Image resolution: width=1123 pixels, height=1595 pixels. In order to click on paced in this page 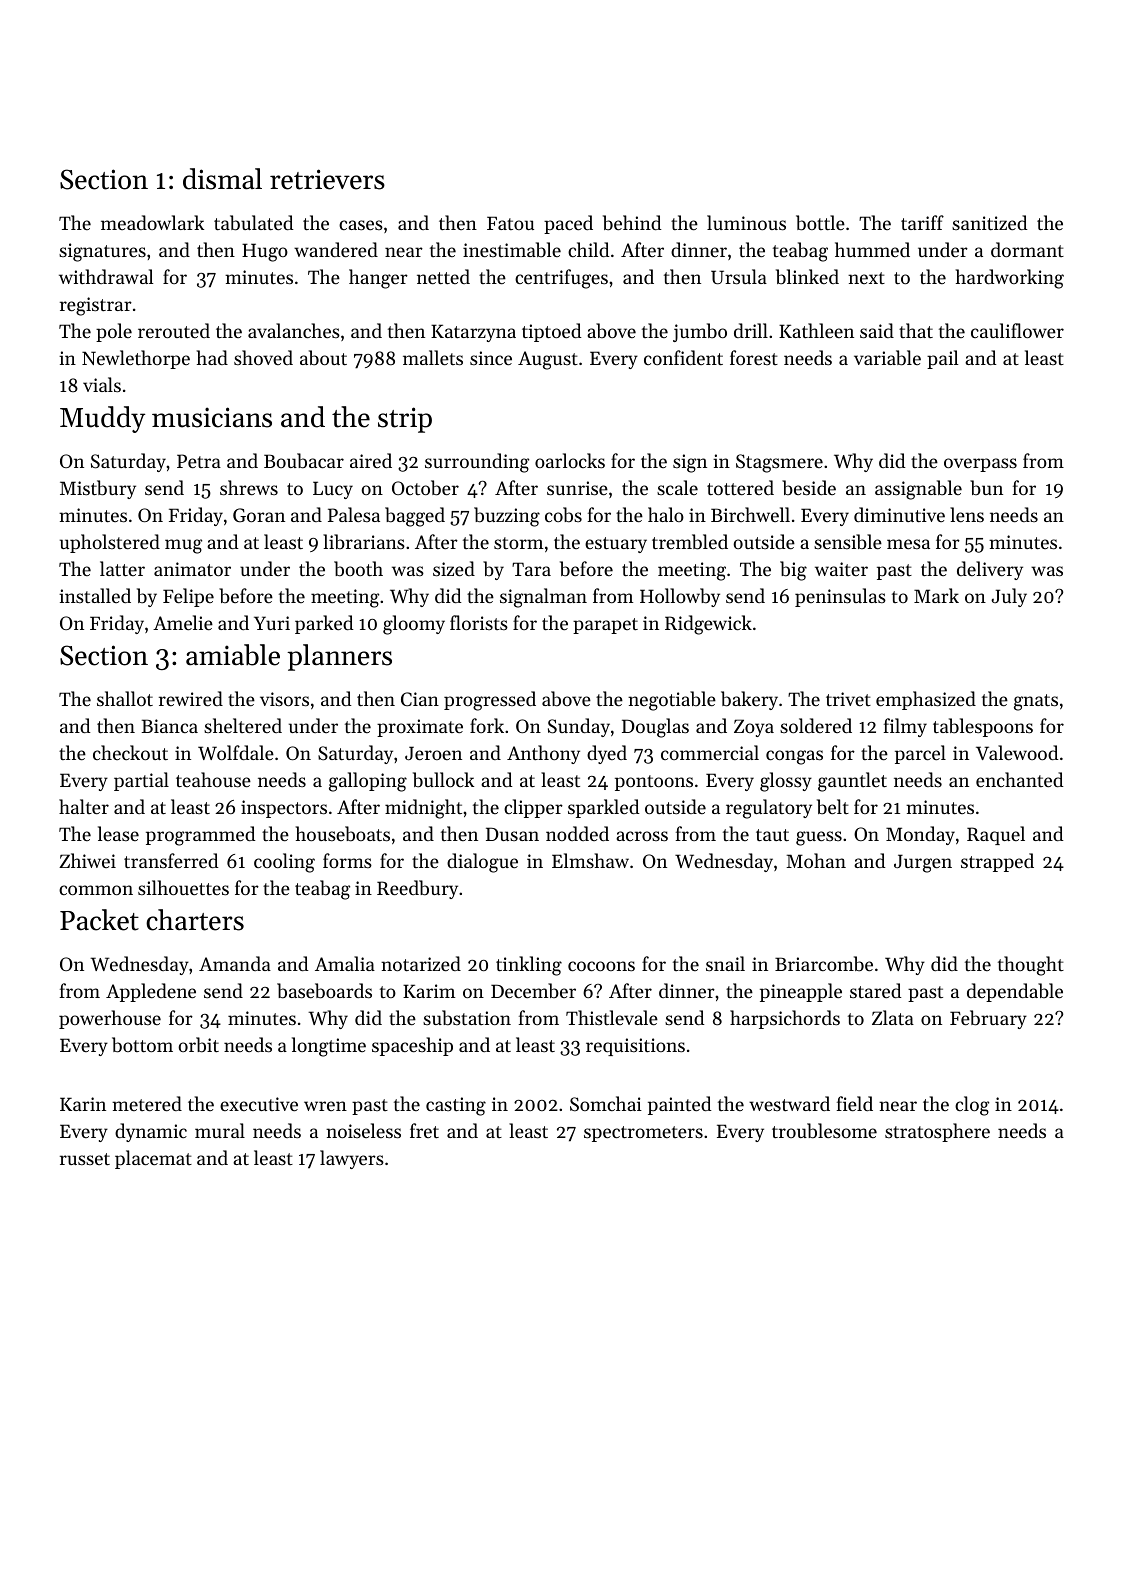, I will do `click(568, 224)`.
